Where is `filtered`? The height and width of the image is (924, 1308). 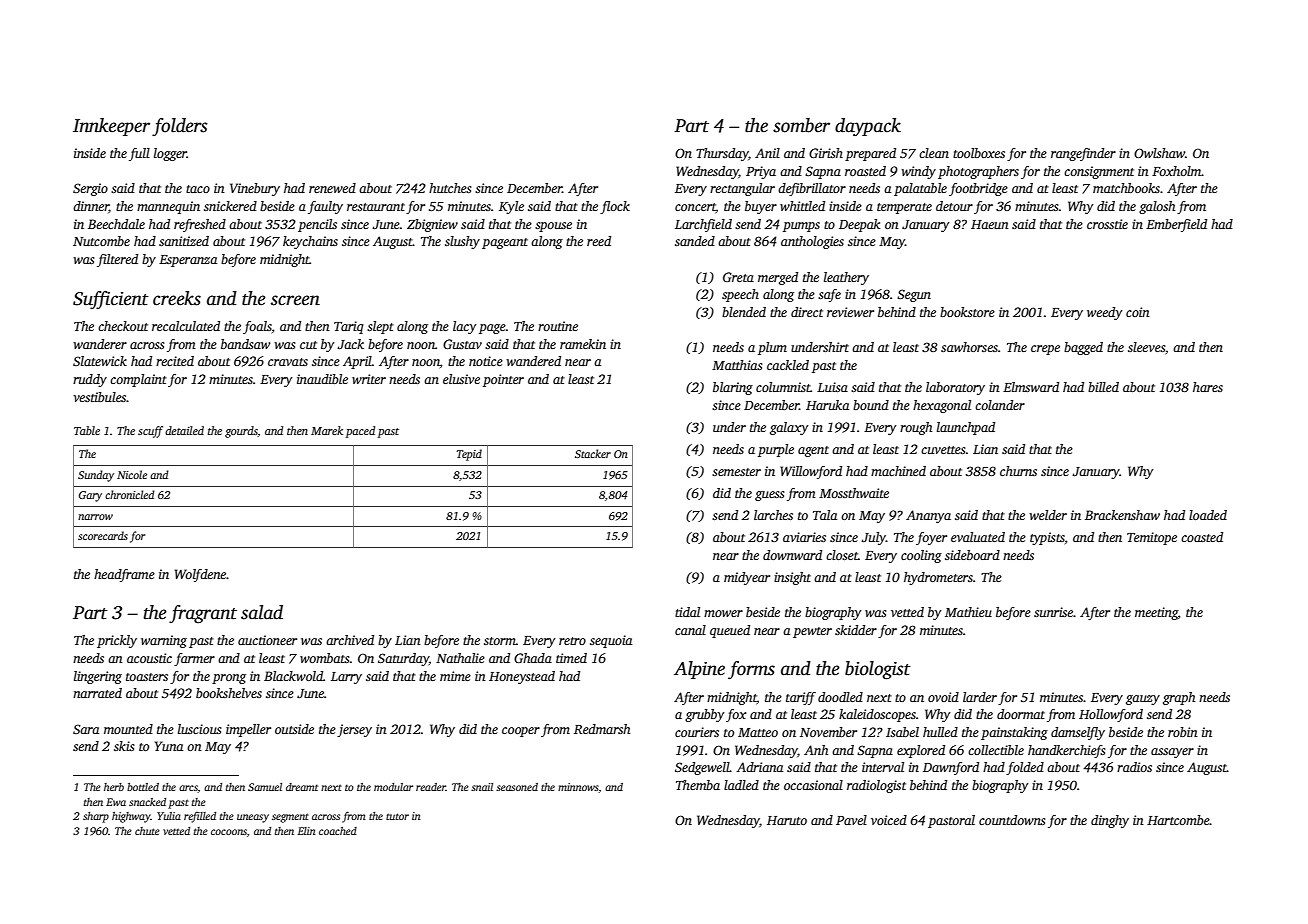
filtered is located at coordinates (117, 260).
